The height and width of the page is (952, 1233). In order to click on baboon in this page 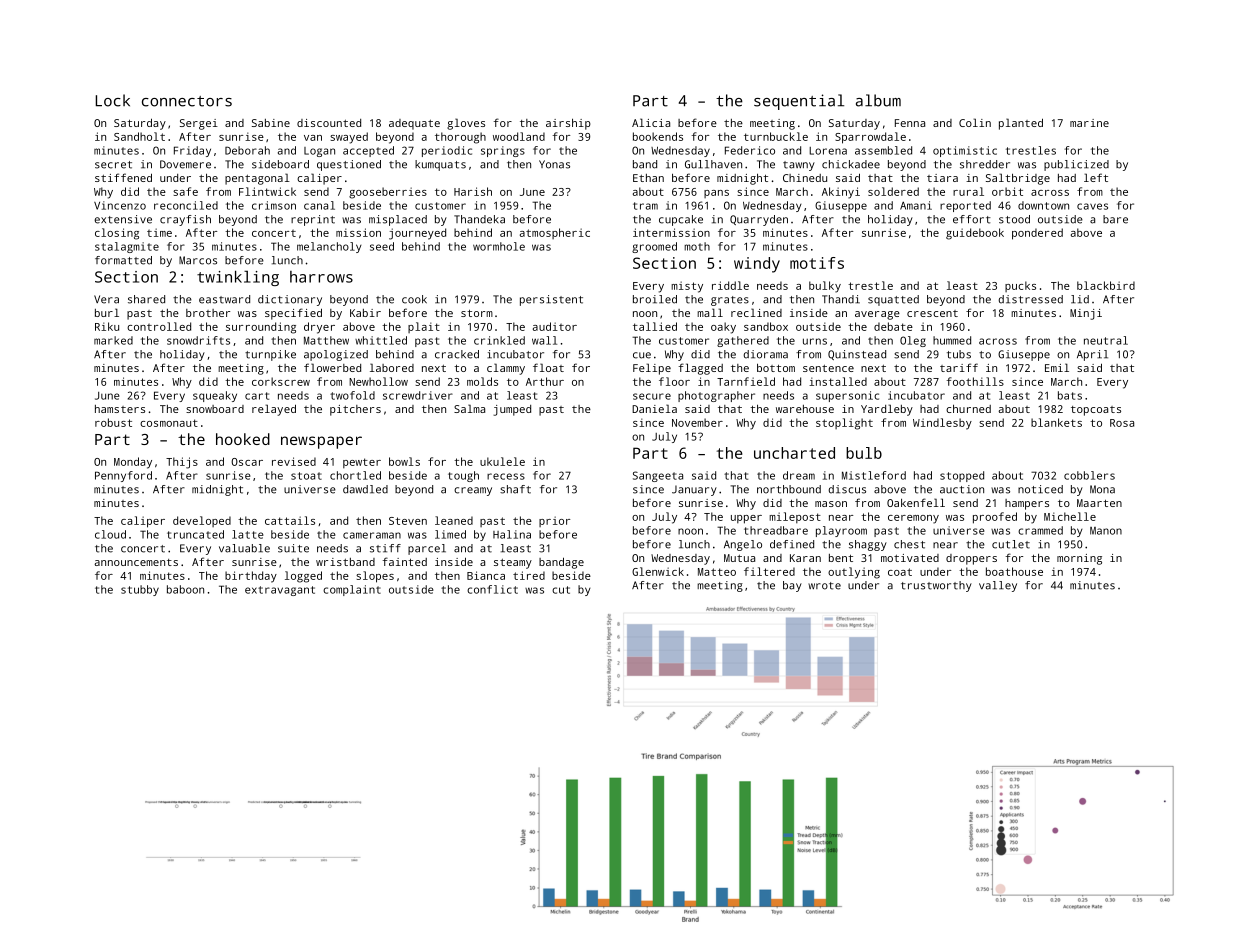, I will do `click(185, 589)`.
